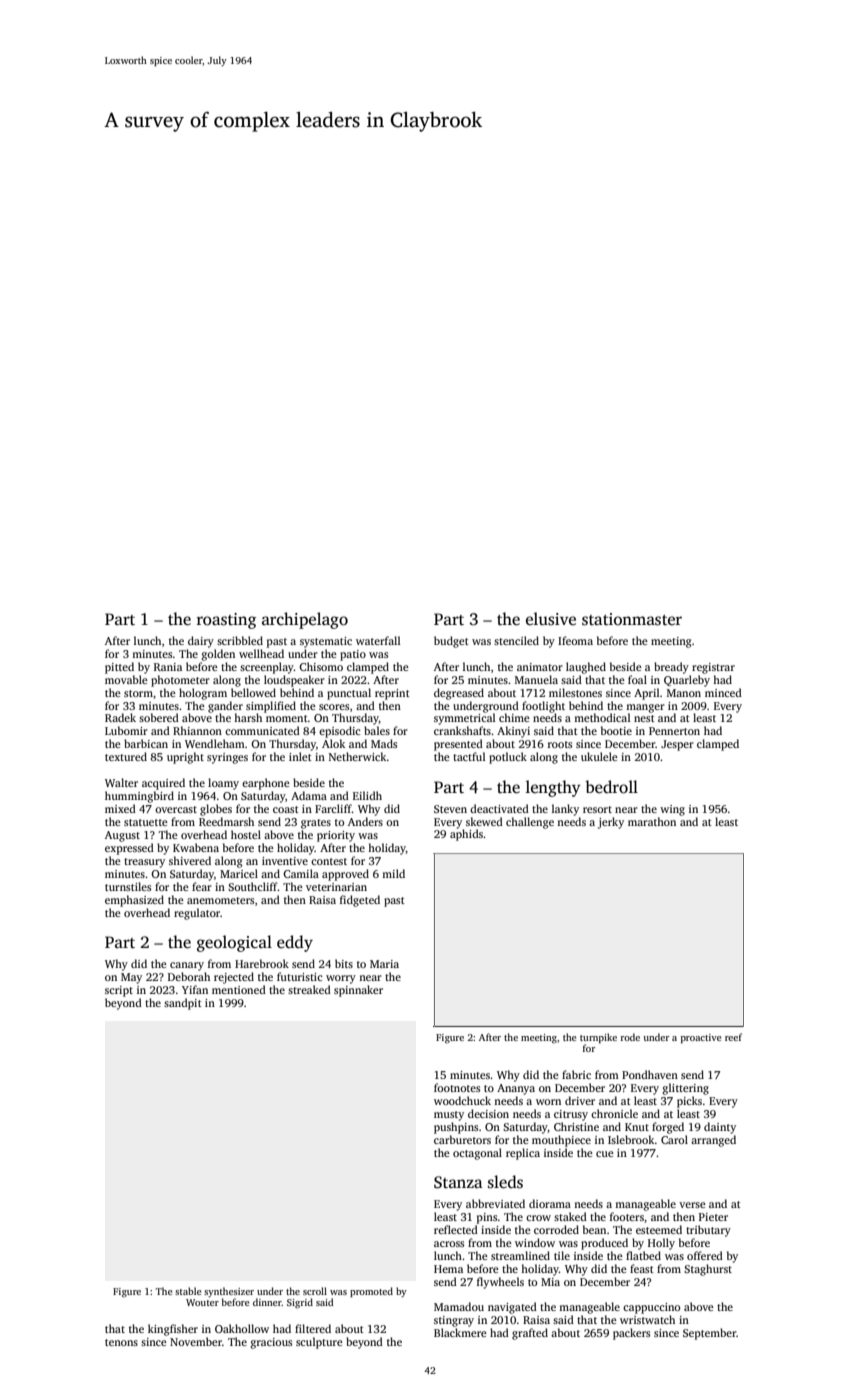 The image size is (849, 1400). I want to click on turnpike, so click(598, 1038).
